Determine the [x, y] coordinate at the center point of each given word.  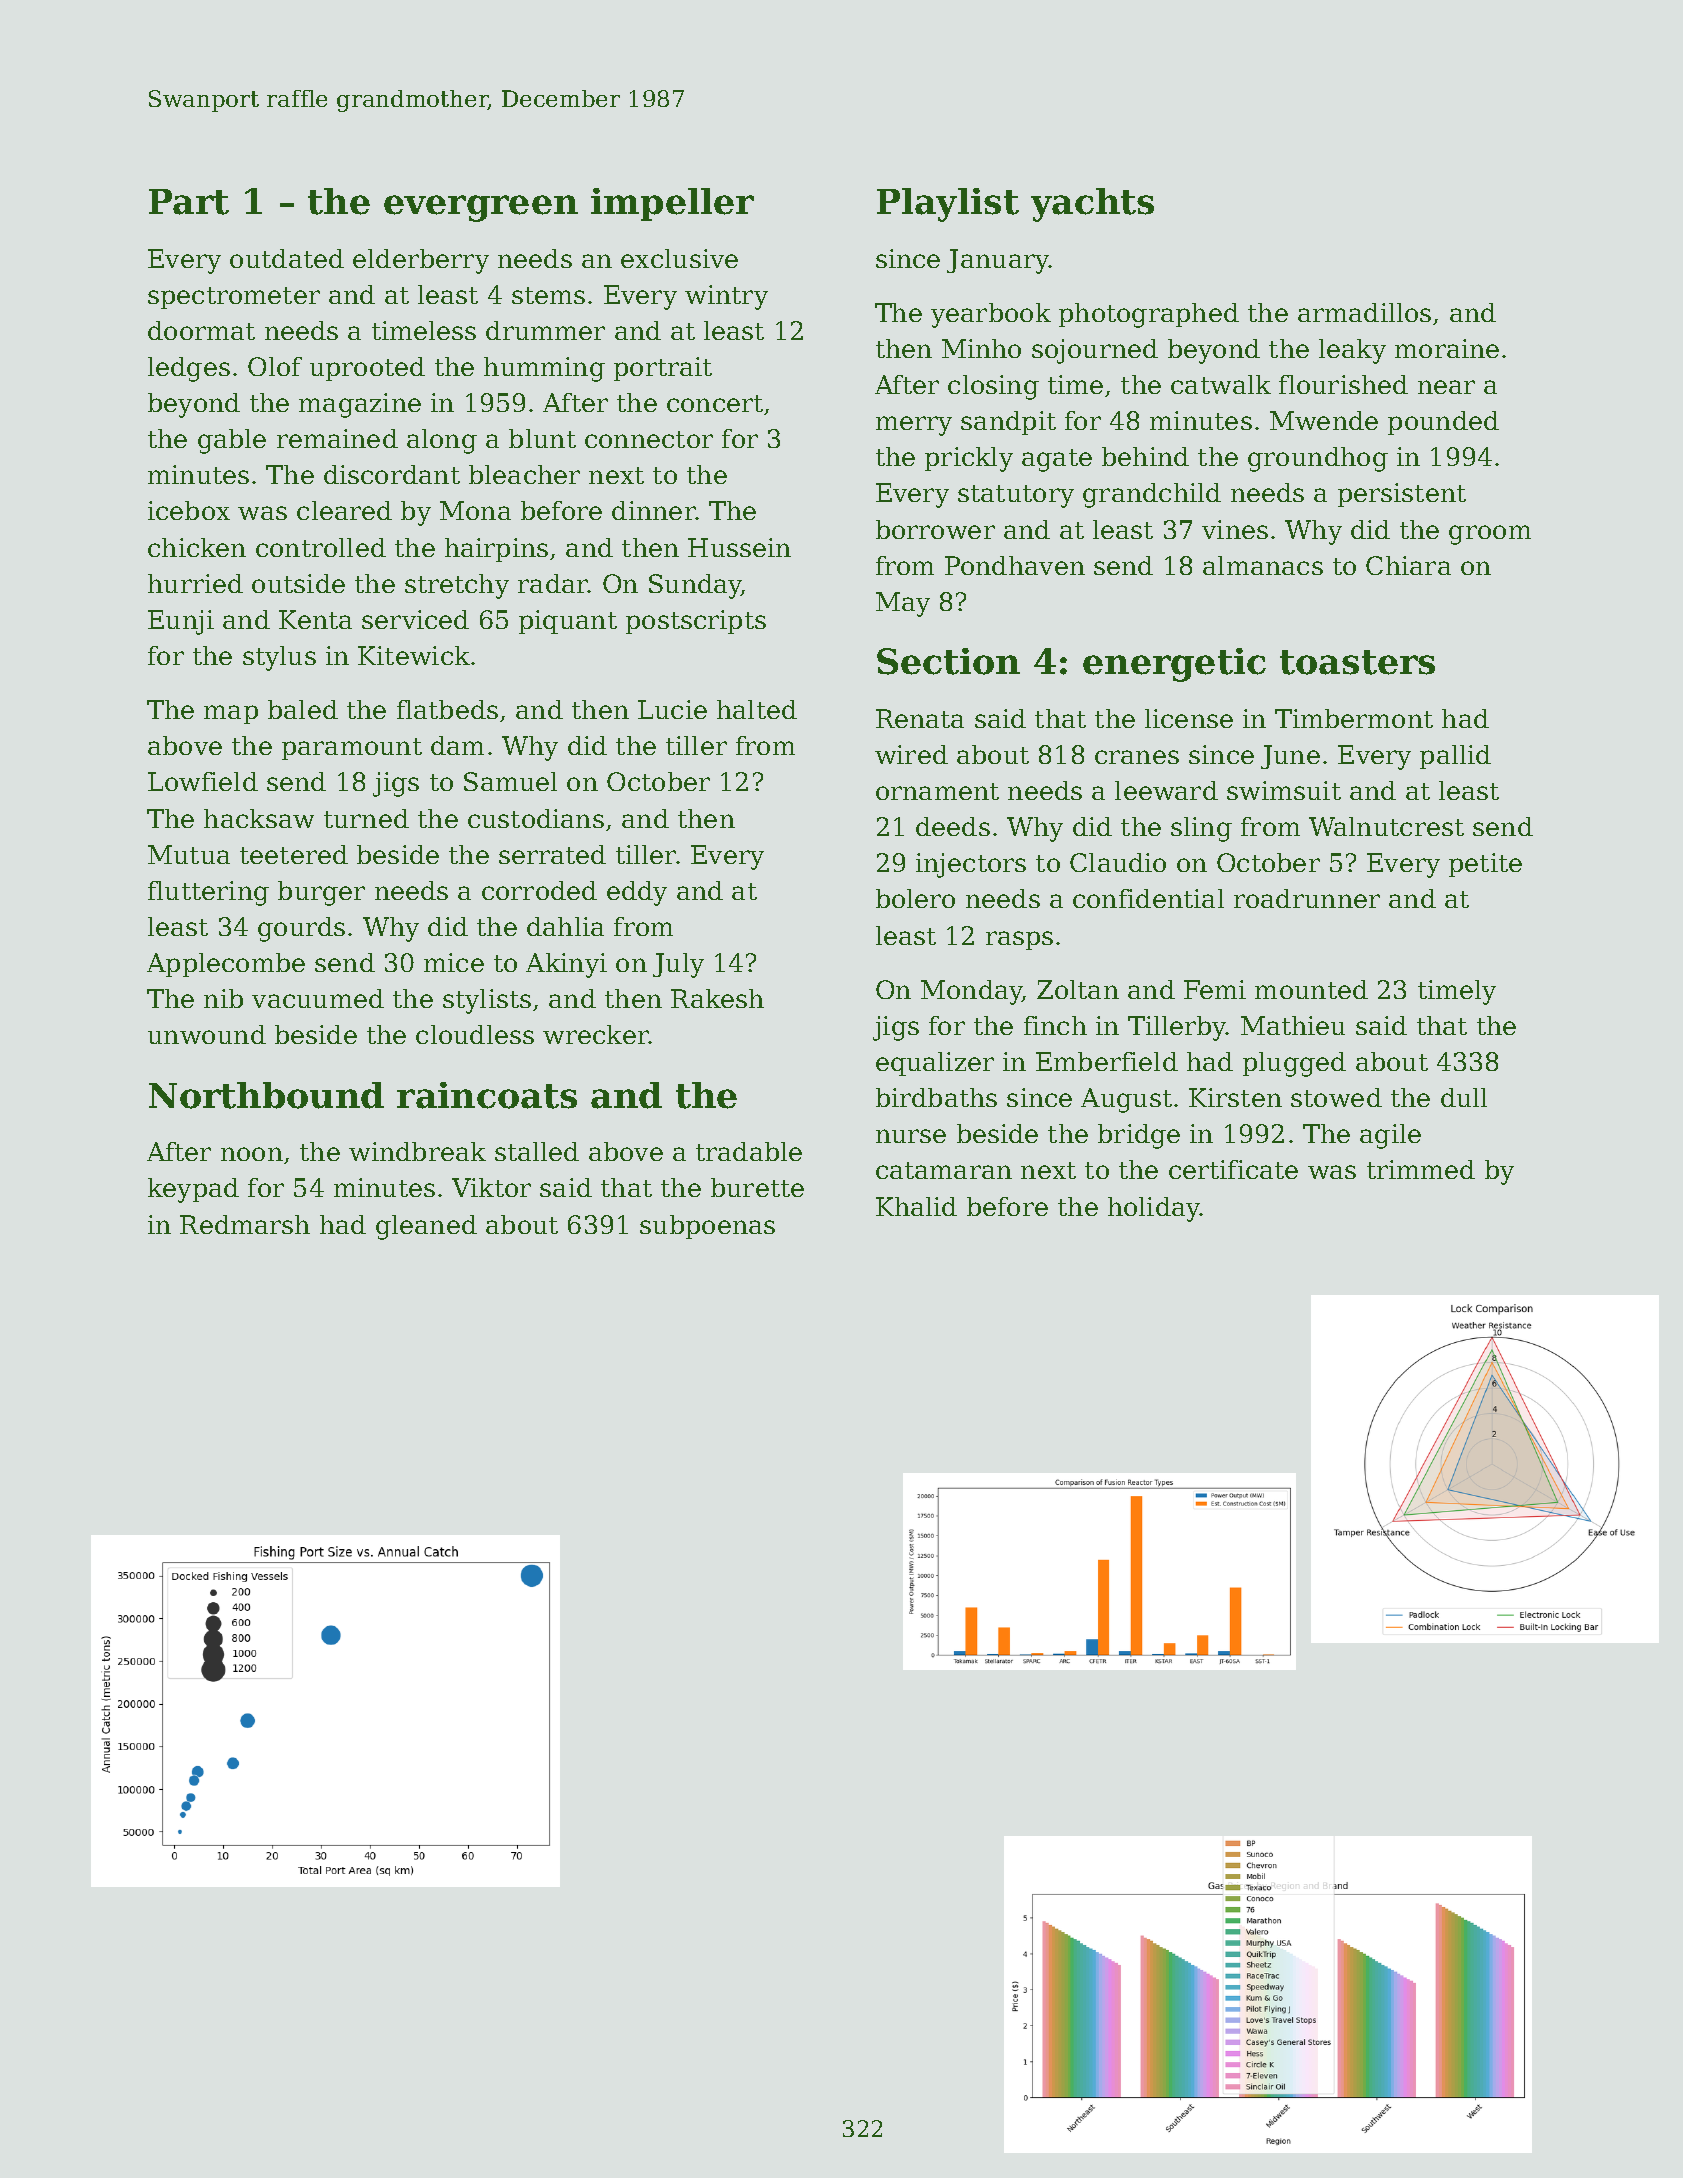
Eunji [181, 622]
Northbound [266, 1095]
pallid [1455, 757]
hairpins [496, 550]
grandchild [1152, 495]
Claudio [1118, 862]
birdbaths [936, 1097]
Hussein [739, 547]
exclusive [679, 258]
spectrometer [234, 298]
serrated [552, 854]
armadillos [1364, 312]
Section [948, 661]
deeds [953, 826]
